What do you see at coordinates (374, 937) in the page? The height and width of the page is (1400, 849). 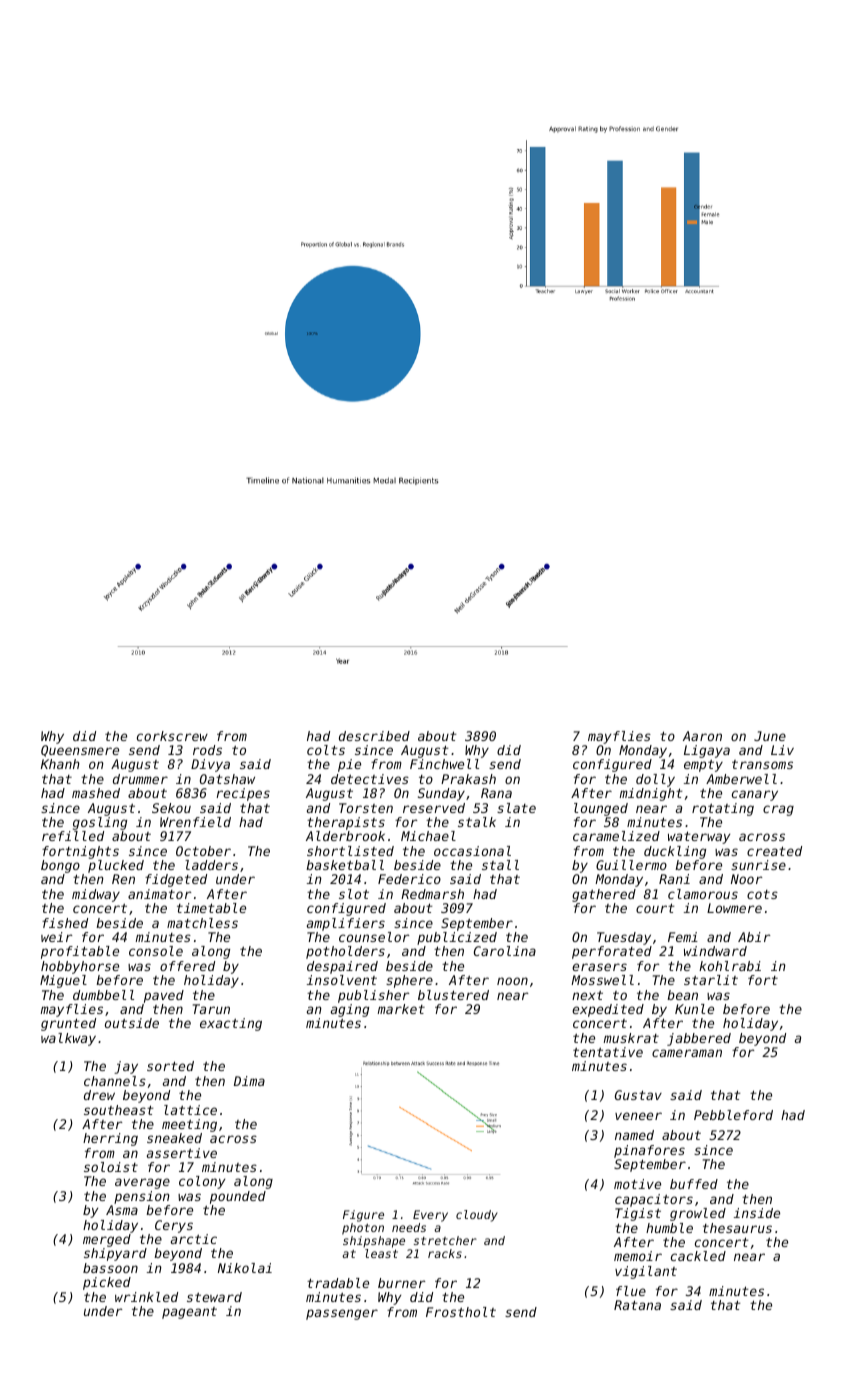 I see `counselor` at bounding box center [374, 937].
